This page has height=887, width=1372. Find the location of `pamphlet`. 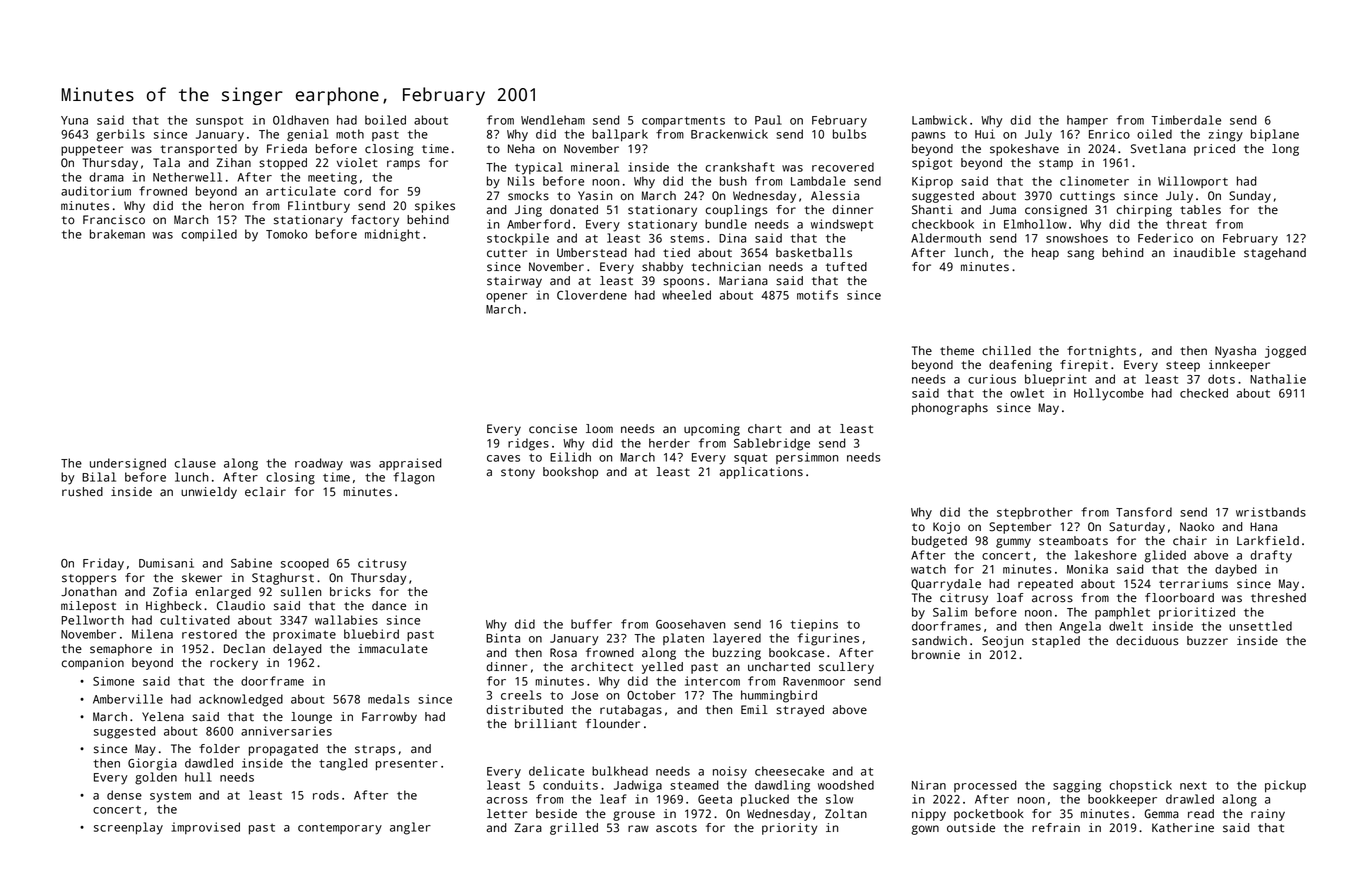

pamphlet is located at coordinates (1122, 613).
